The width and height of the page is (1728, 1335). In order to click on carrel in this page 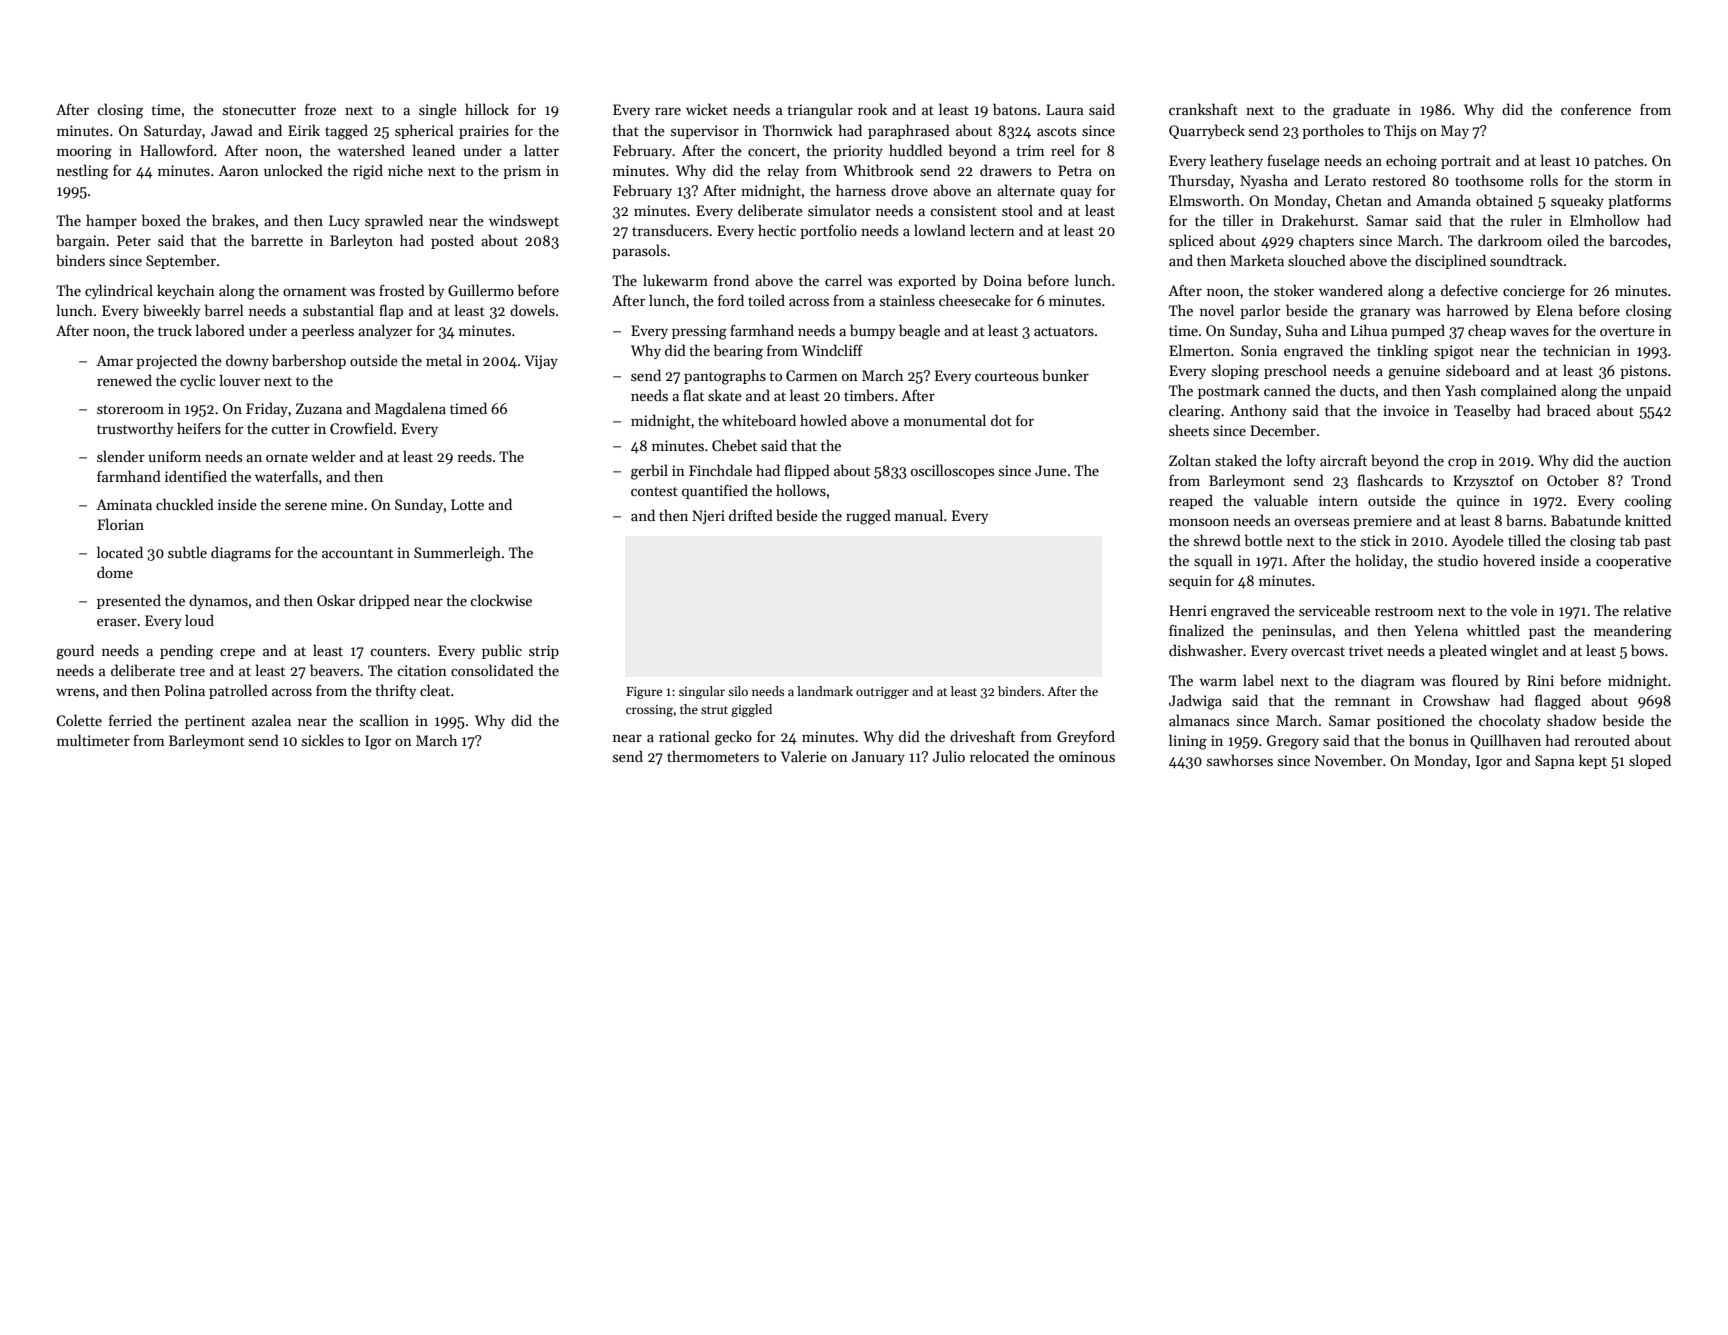, I will do `click(843, 280)`.
